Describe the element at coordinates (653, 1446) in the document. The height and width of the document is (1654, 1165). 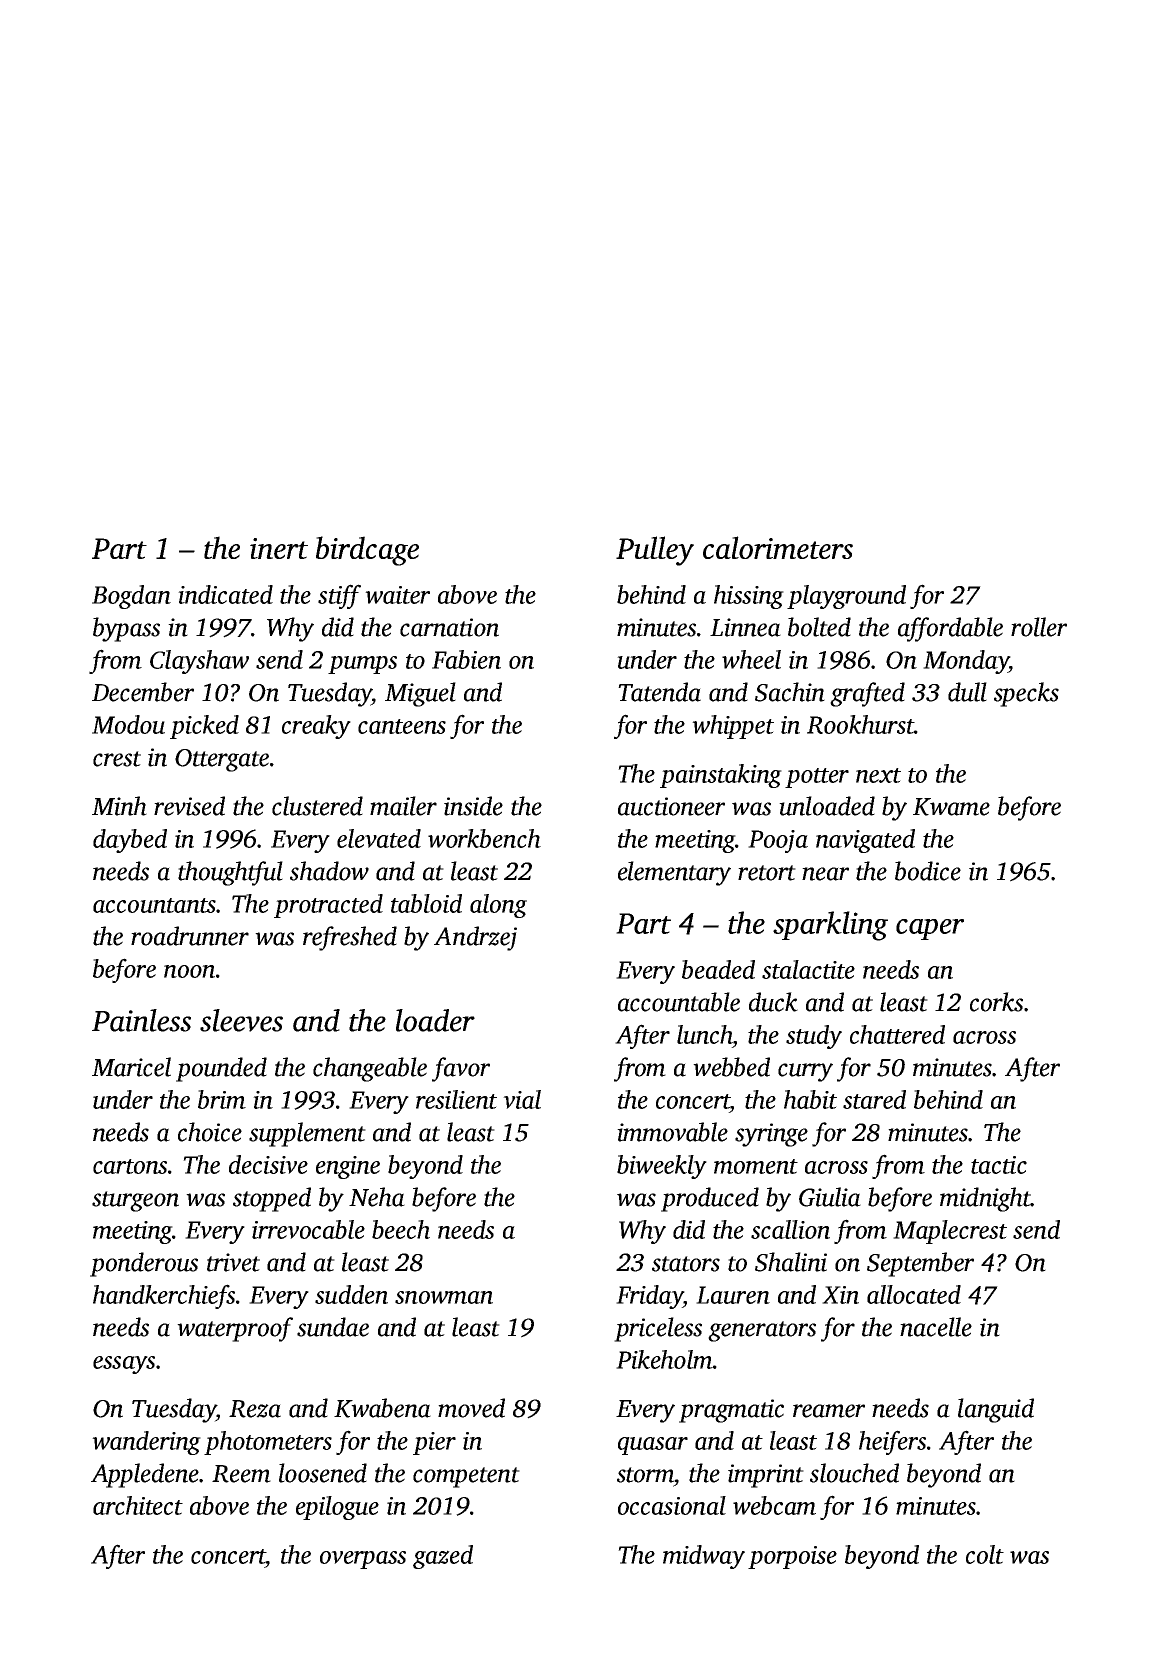
I see `quasar` at that location.
